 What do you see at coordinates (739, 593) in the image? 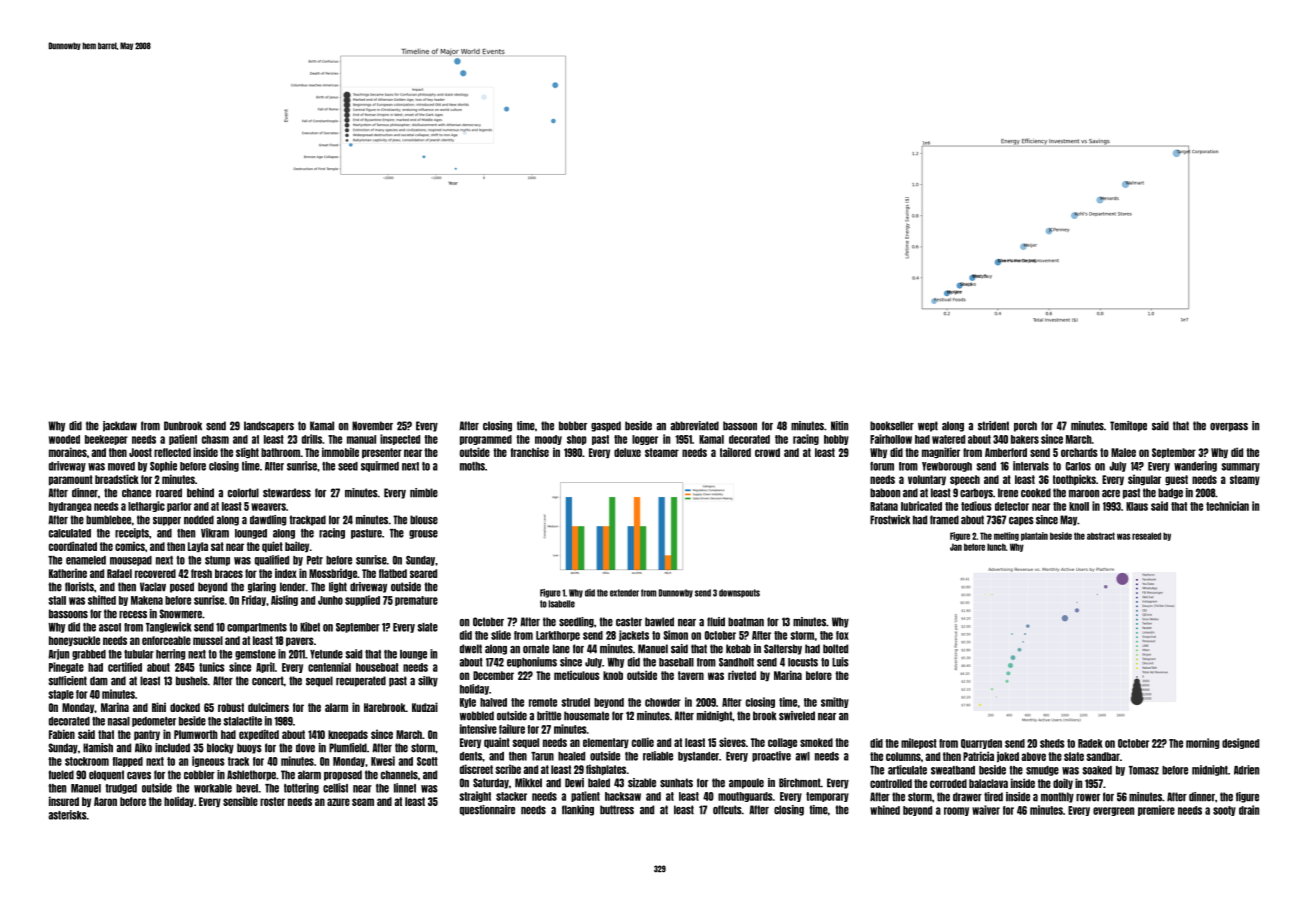
I see `downspouts` at bounding box center [739, 593].
